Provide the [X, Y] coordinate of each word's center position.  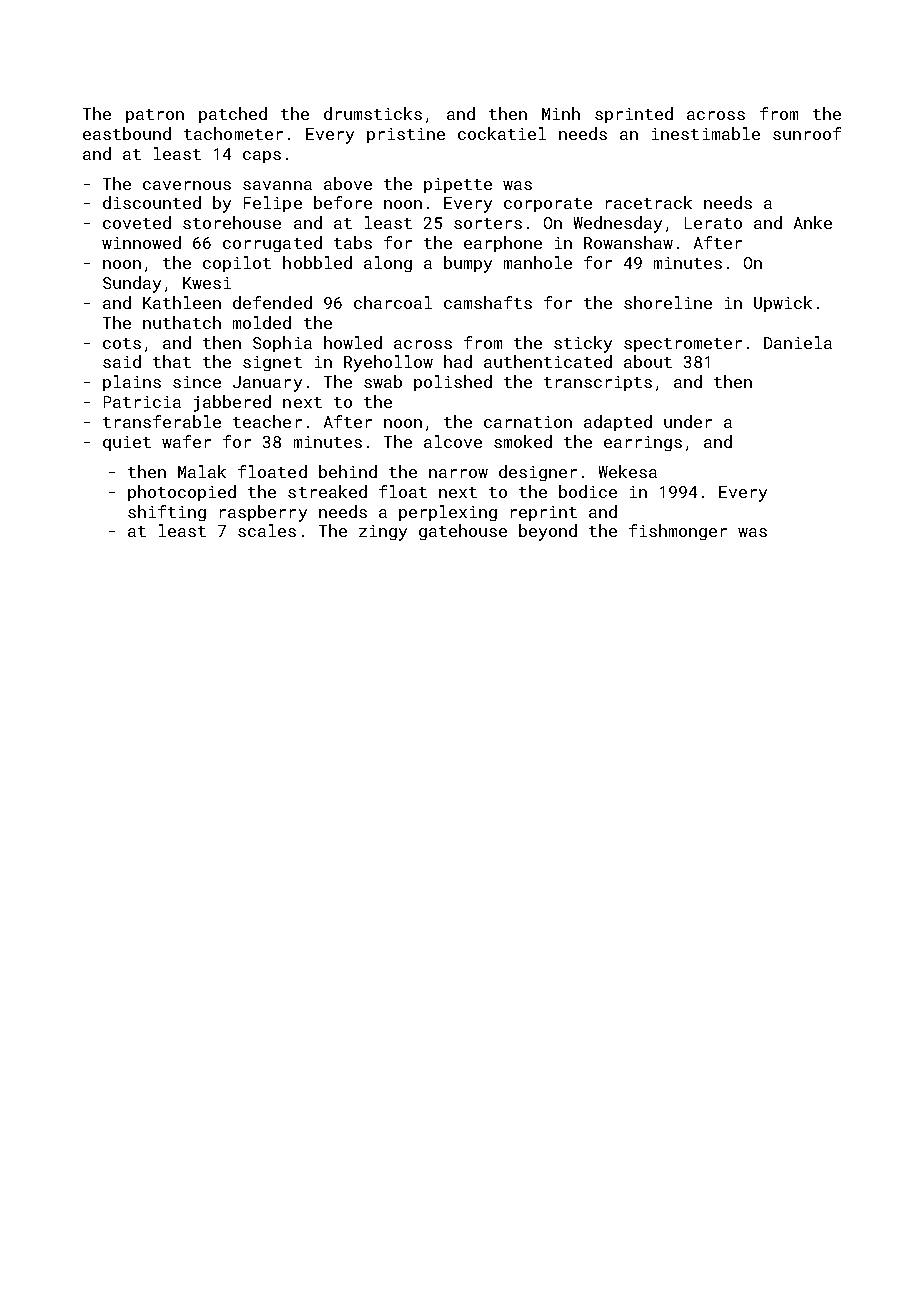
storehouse [232, 222]
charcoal [393, 302]
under [688, 421]
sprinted [634, 115]
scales [267, 530]
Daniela [798, 342]
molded [262, 322]
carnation [528, 422]
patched [233, 115]
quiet [127, 443]
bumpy [468, 264]
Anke [813, 222]
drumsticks [373, 113]
